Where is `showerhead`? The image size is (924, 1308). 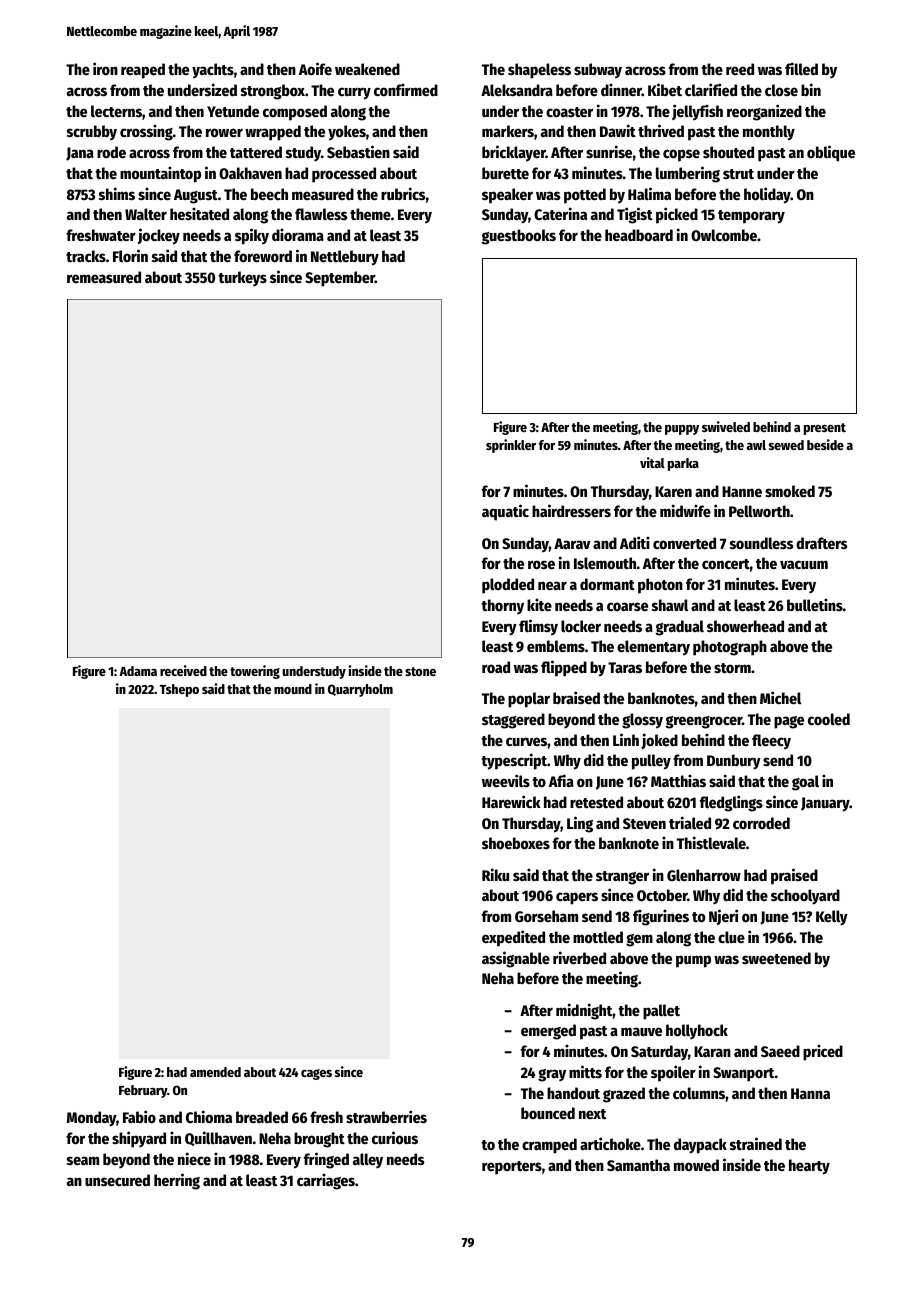
showerhead is located at coordinates (745, 626).
